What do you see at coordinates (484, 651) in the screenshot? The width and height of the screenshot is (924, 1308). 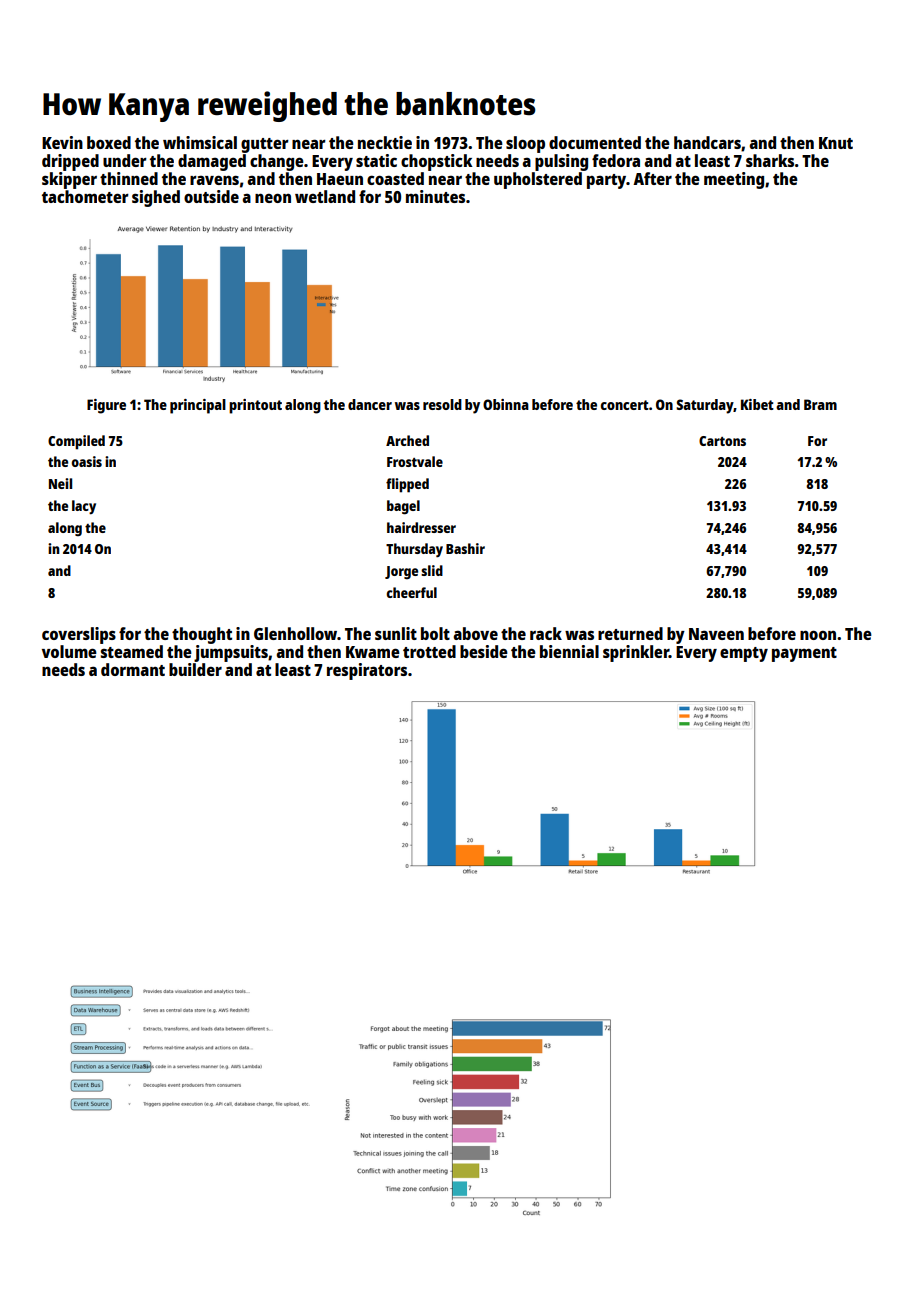 I see `beside` at bounding box center [484, 651].
